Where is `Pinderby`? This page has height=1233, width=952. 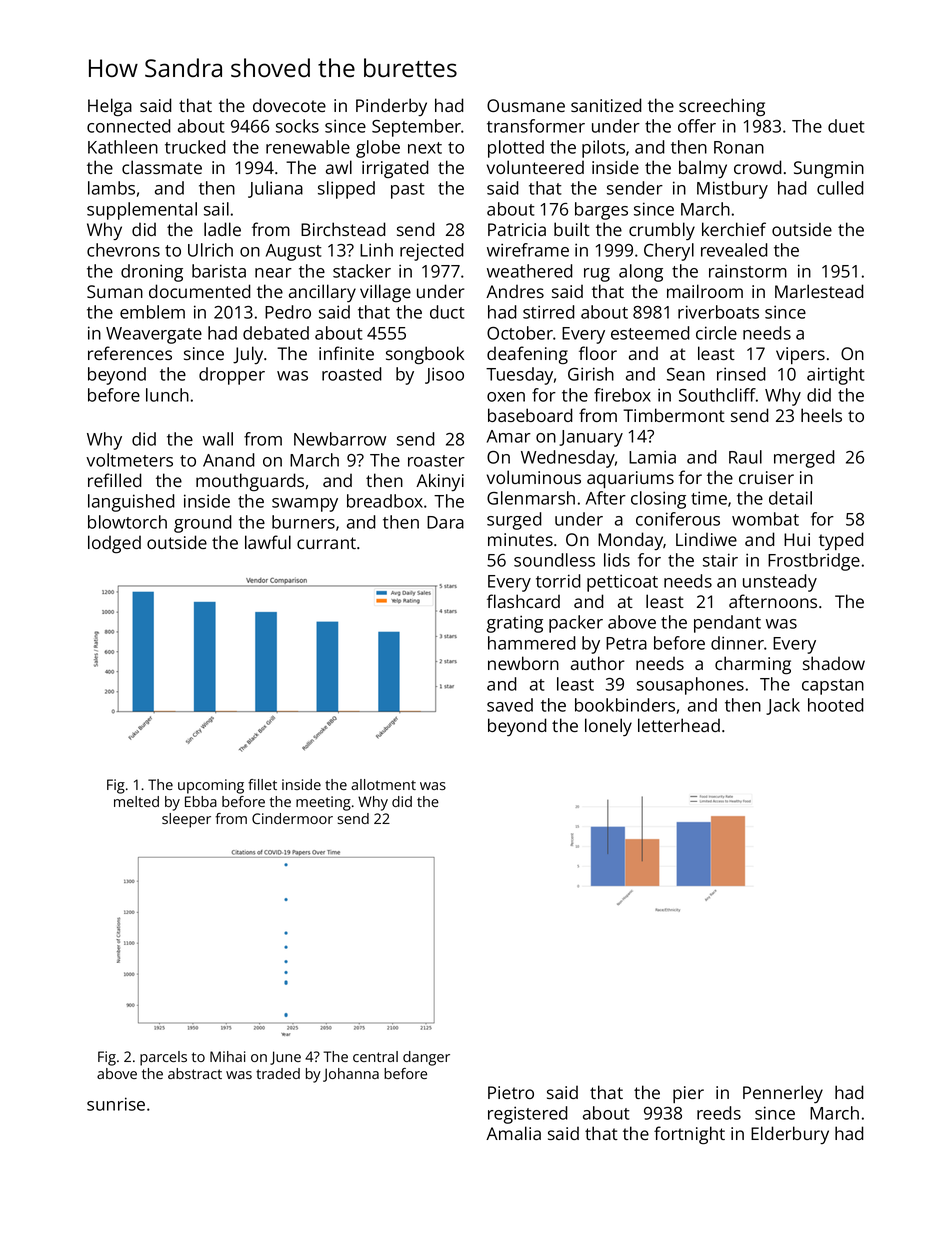
Pinderby is located at coordinates (391, 107).
